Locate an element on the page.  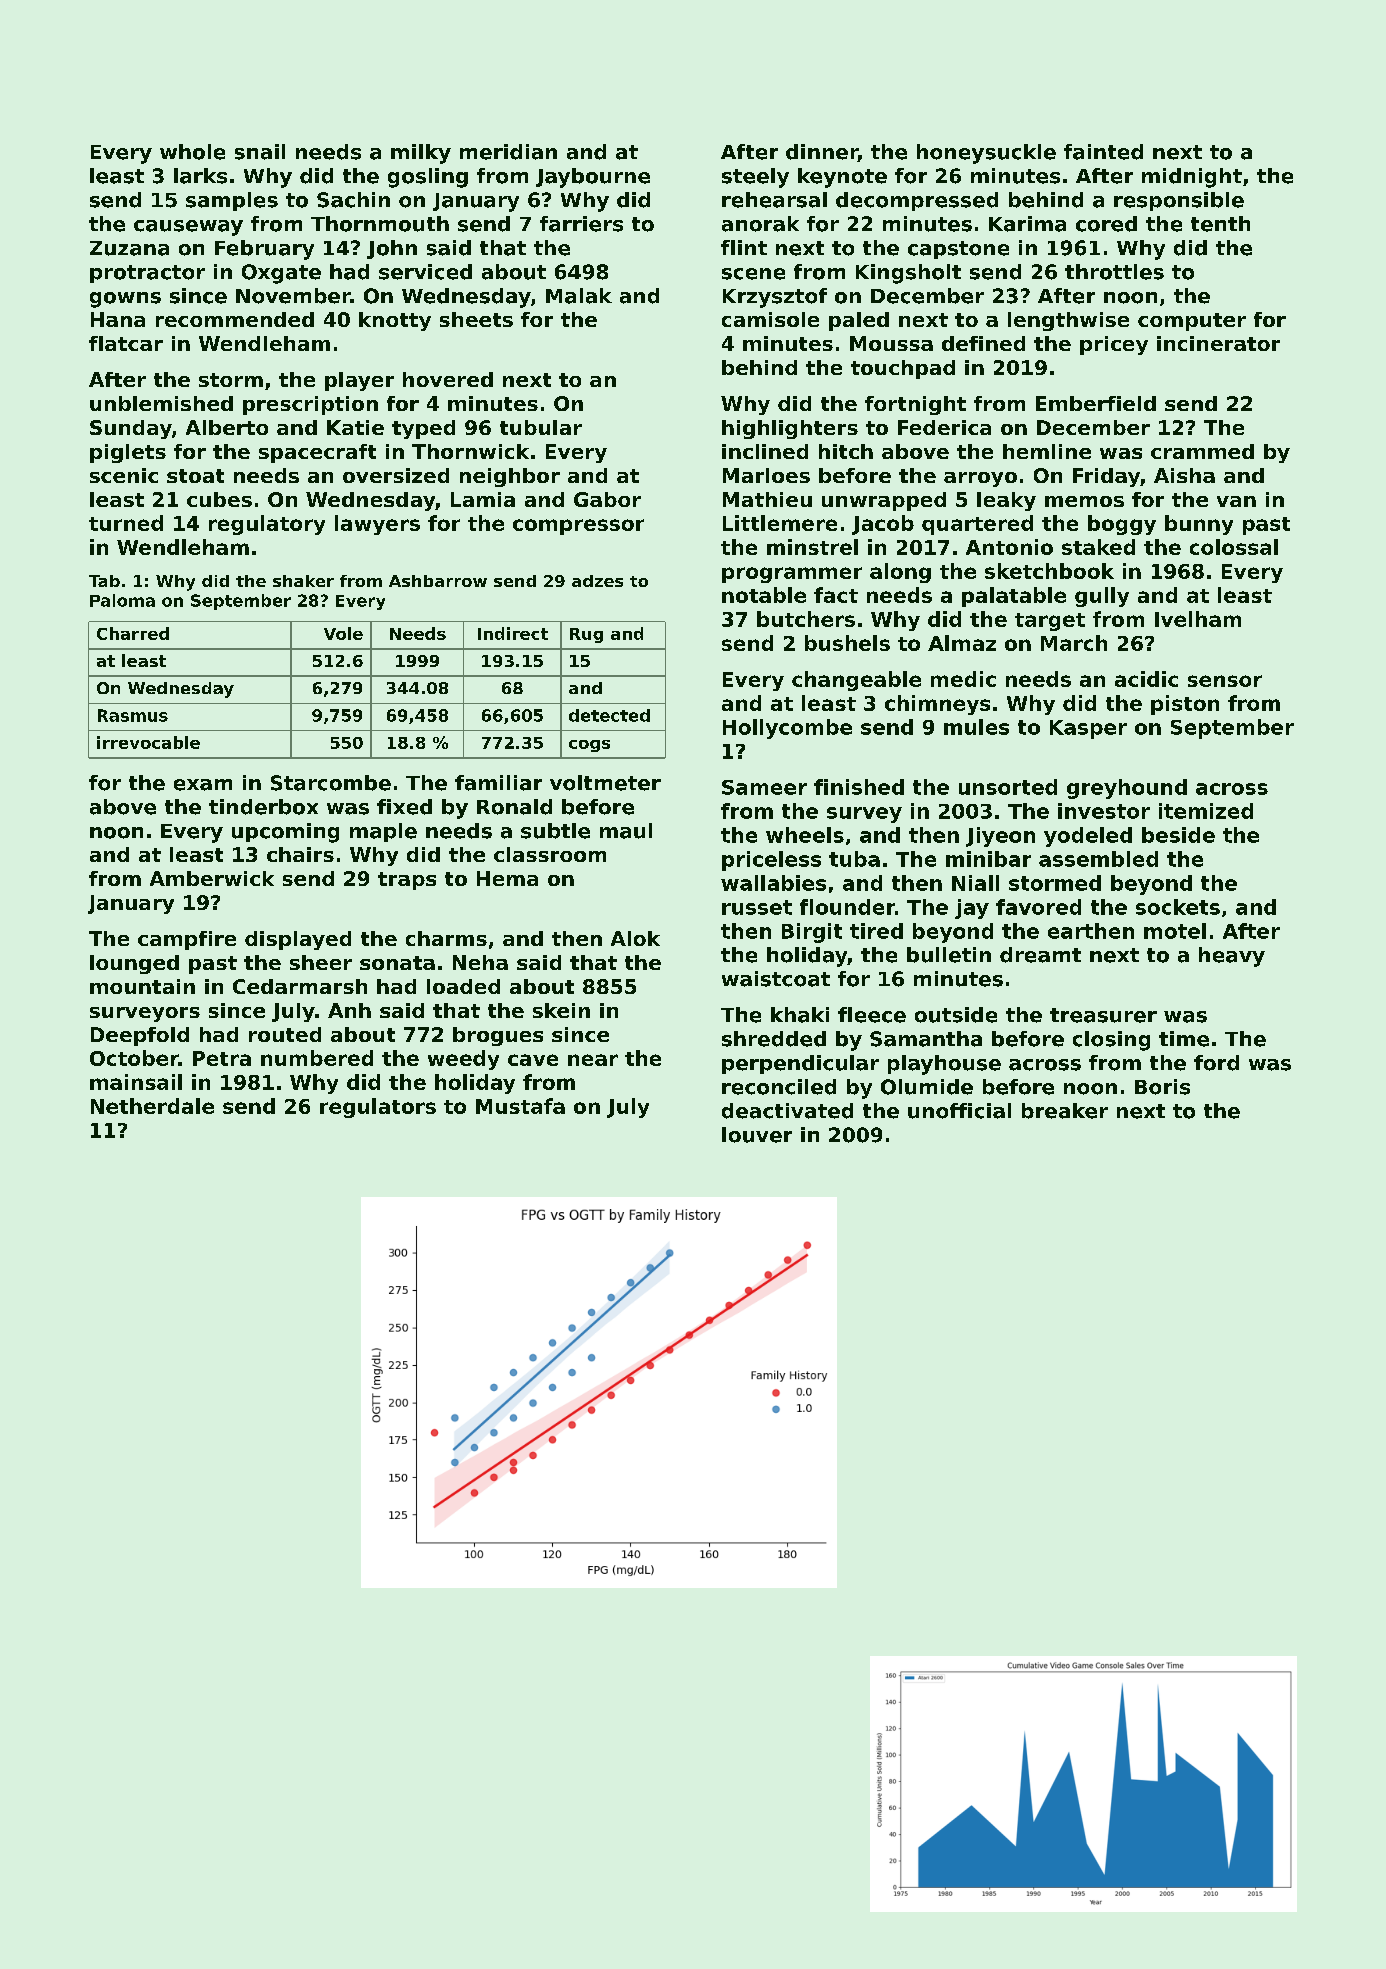
heavy is located at coordinates (1232, 957).
